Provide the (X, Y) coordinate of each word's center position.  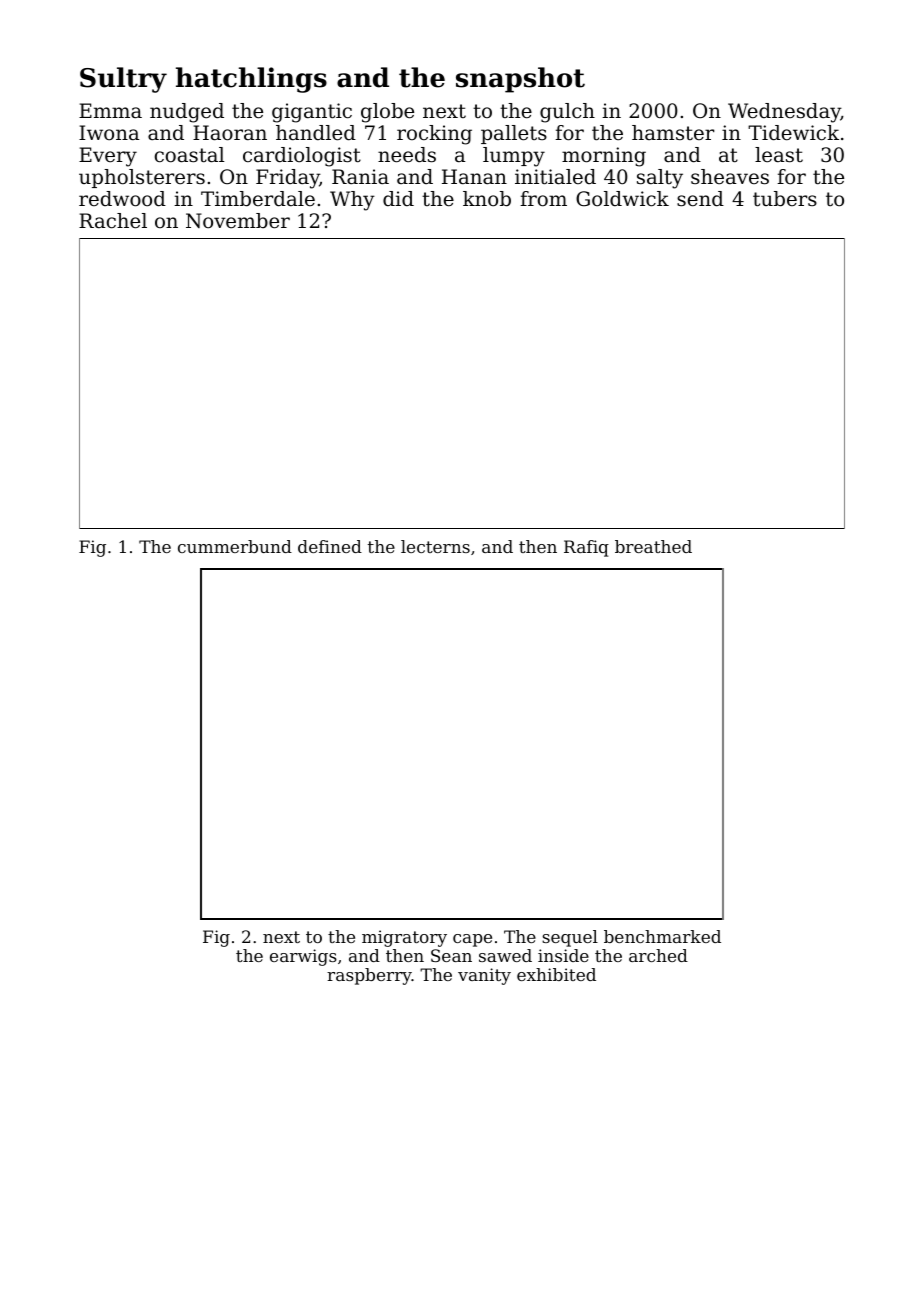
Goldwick (622, 199)
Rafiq (586, 548)
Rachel (113, 221)
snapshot (520, 80)
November (238, 221)
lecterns (435, 546)
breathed (653, 546)
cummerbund (235, 546)
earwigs (303, 957)
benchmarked (662, 936)
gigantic (312, 113)
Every (108, 157)
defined (330, 546)
